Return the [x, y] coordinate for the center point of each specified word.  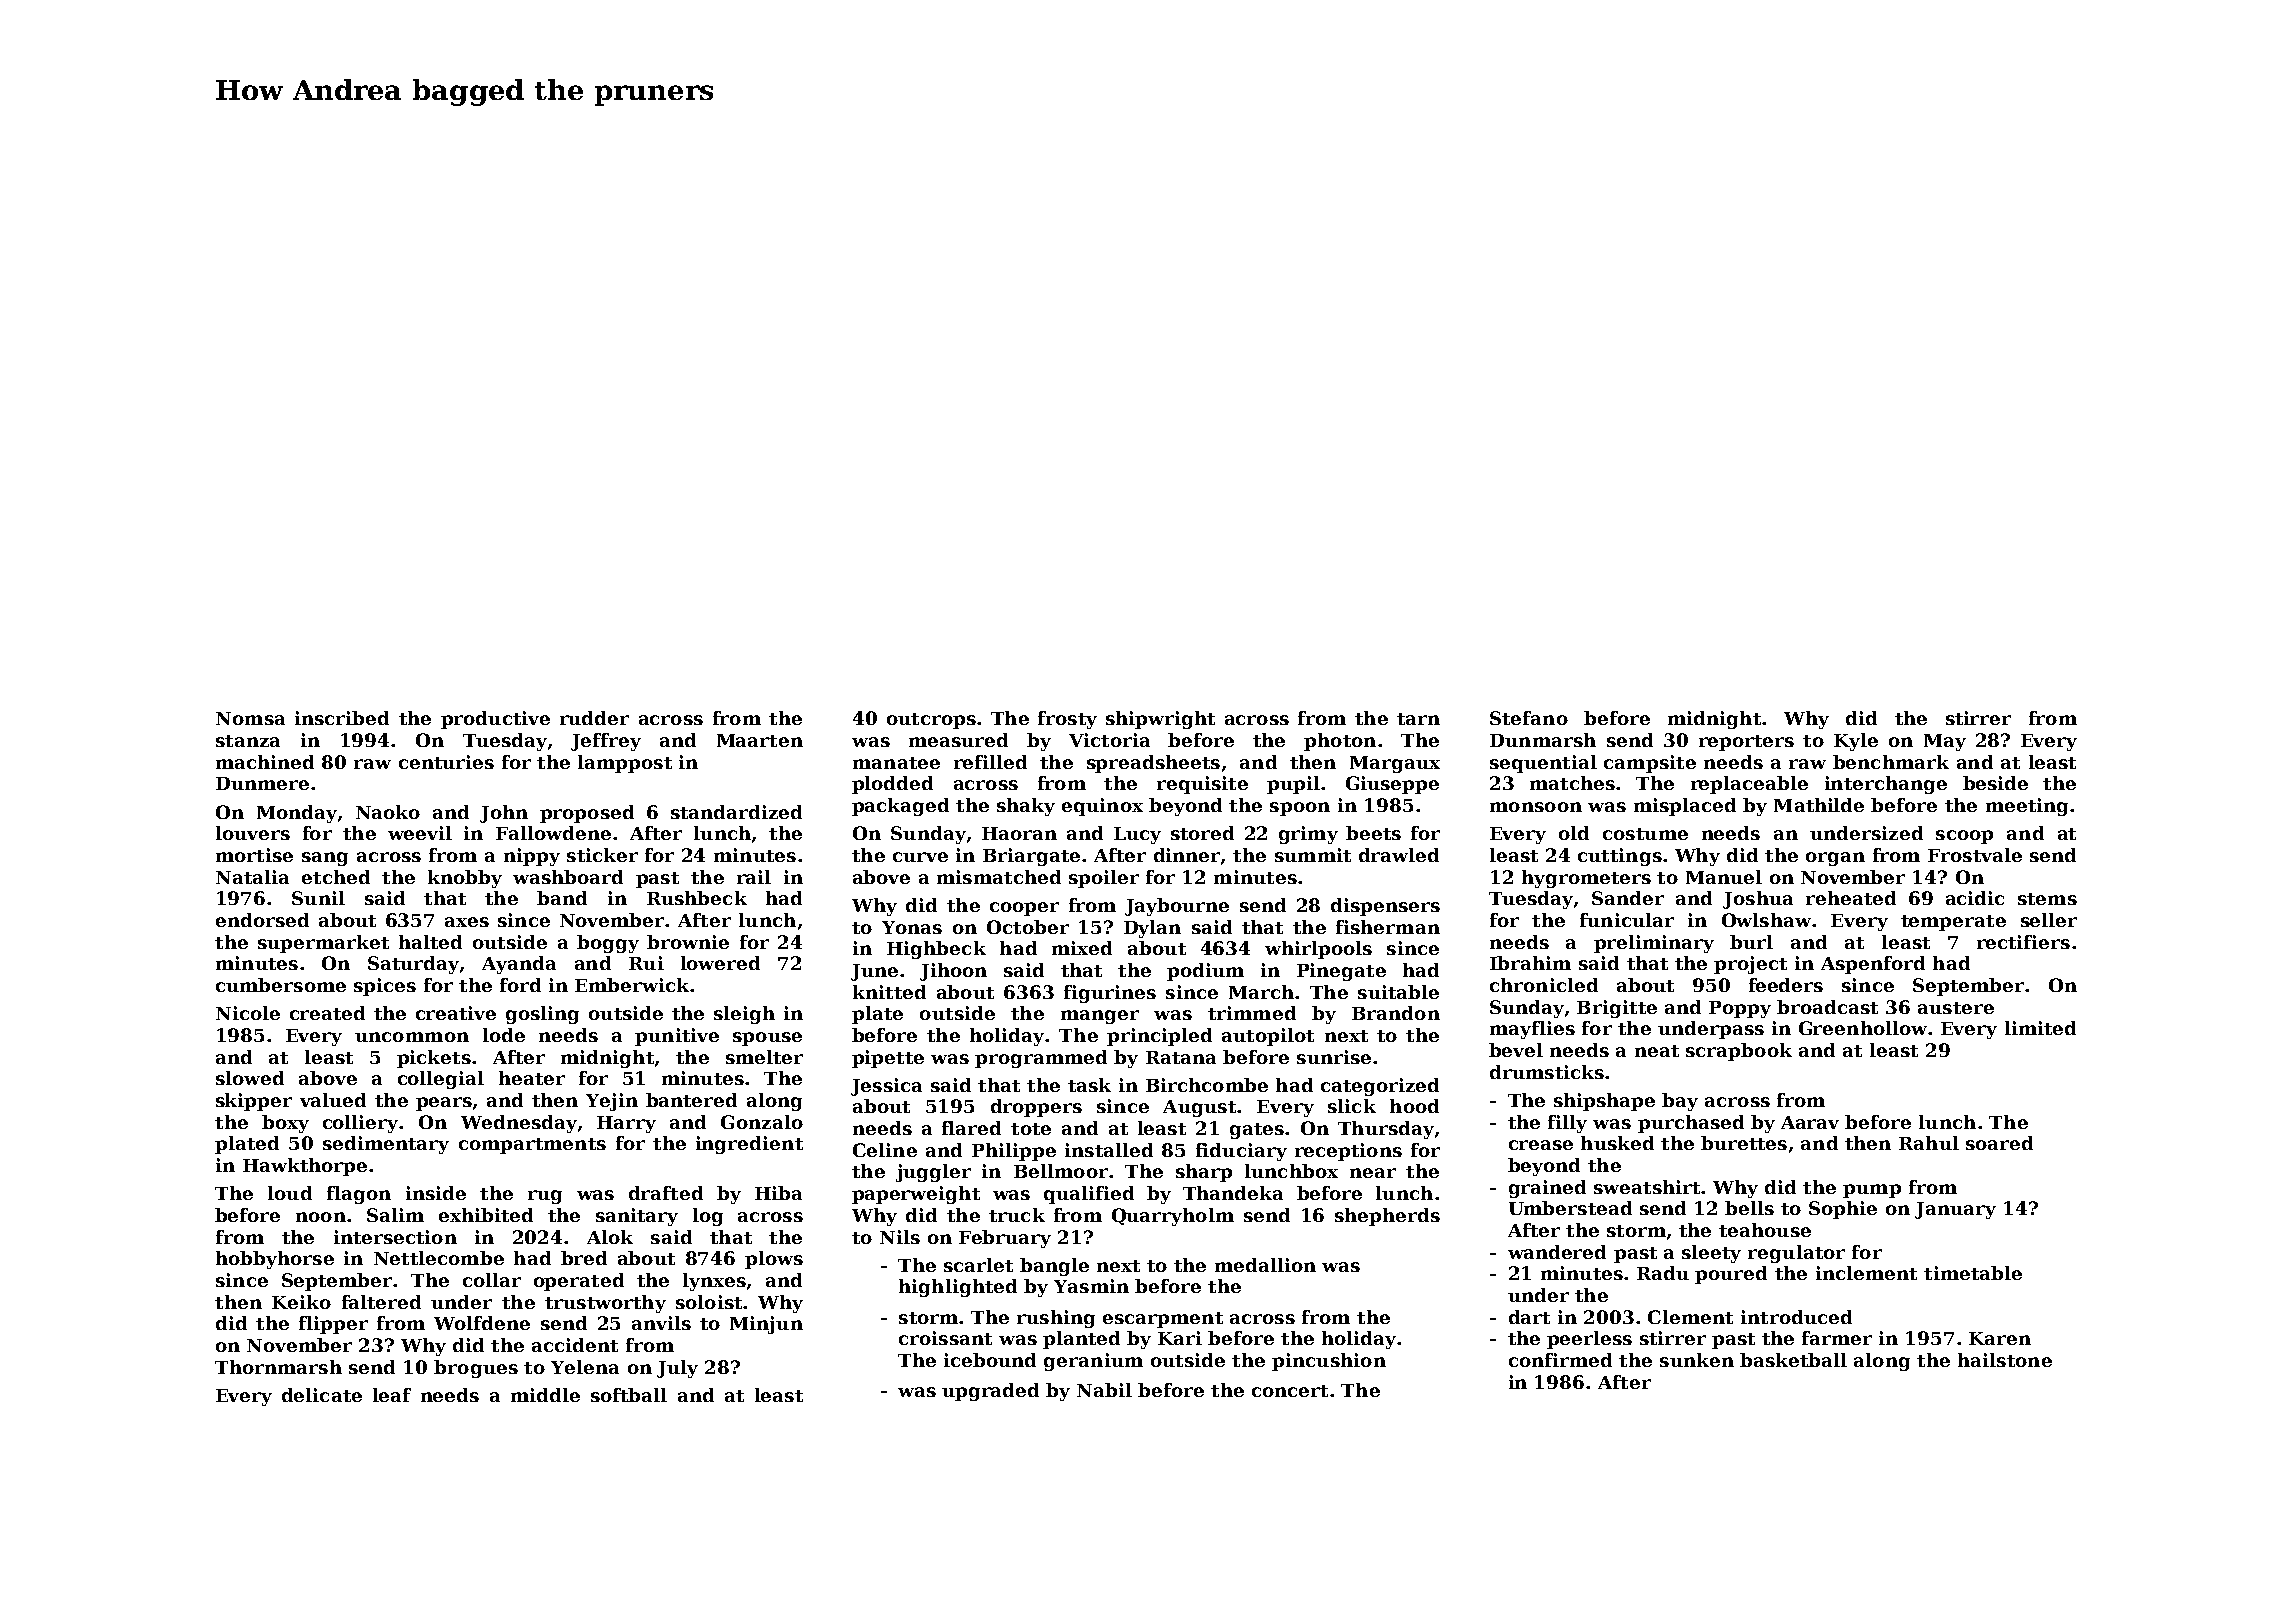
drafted [666, 1193]
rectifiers [2023, 942]
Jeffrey [606, 742]
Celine [885, 1150]
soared [1999, 1143]
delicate [322, 1395]
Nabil [1104, 1390]
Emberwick [632, 985]
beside [1995, 783]
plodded [892, 785]
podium [1205, 972]
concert [1290, 1391]
